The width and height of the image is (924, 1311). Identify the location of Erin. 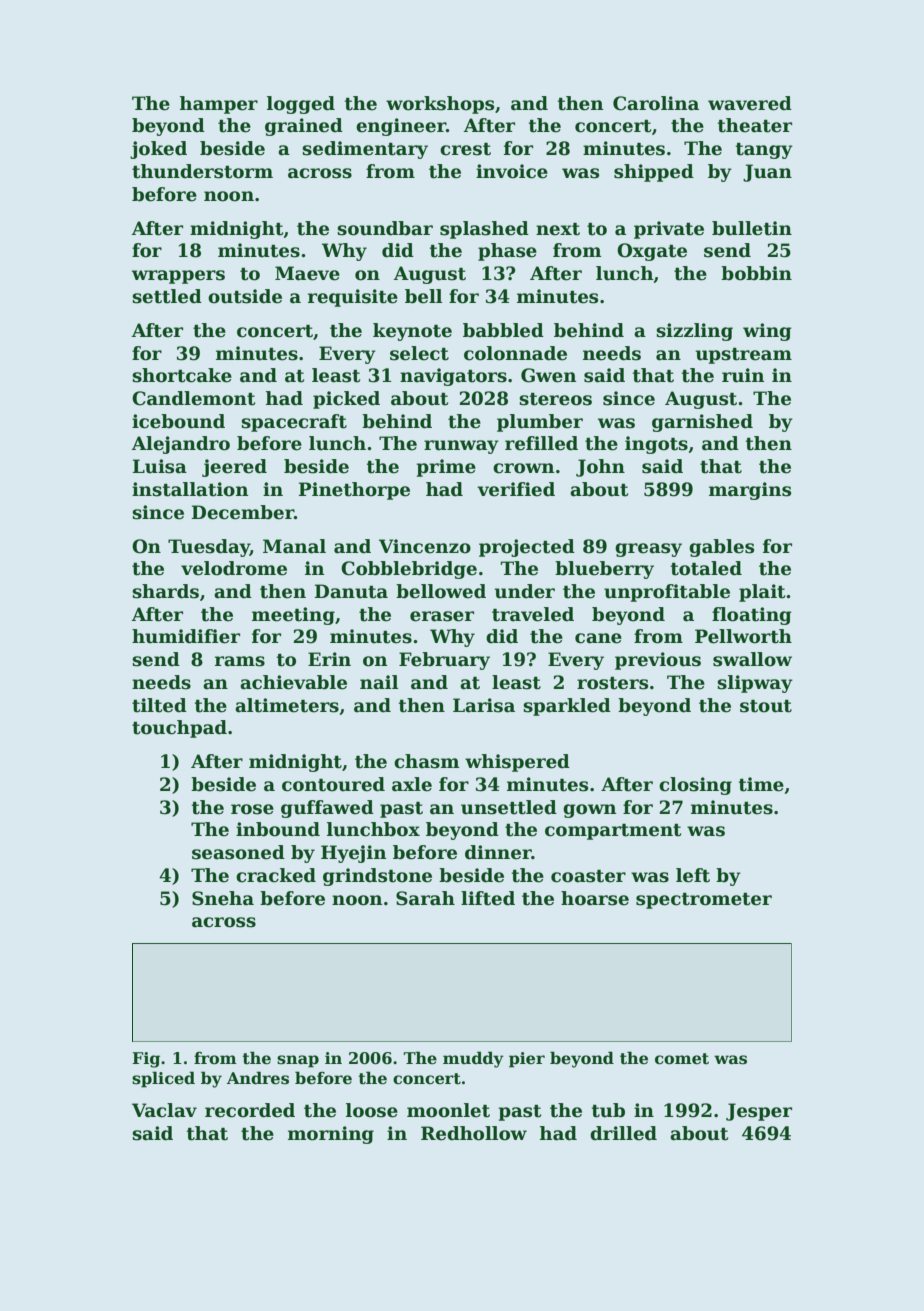
(329, 659).
